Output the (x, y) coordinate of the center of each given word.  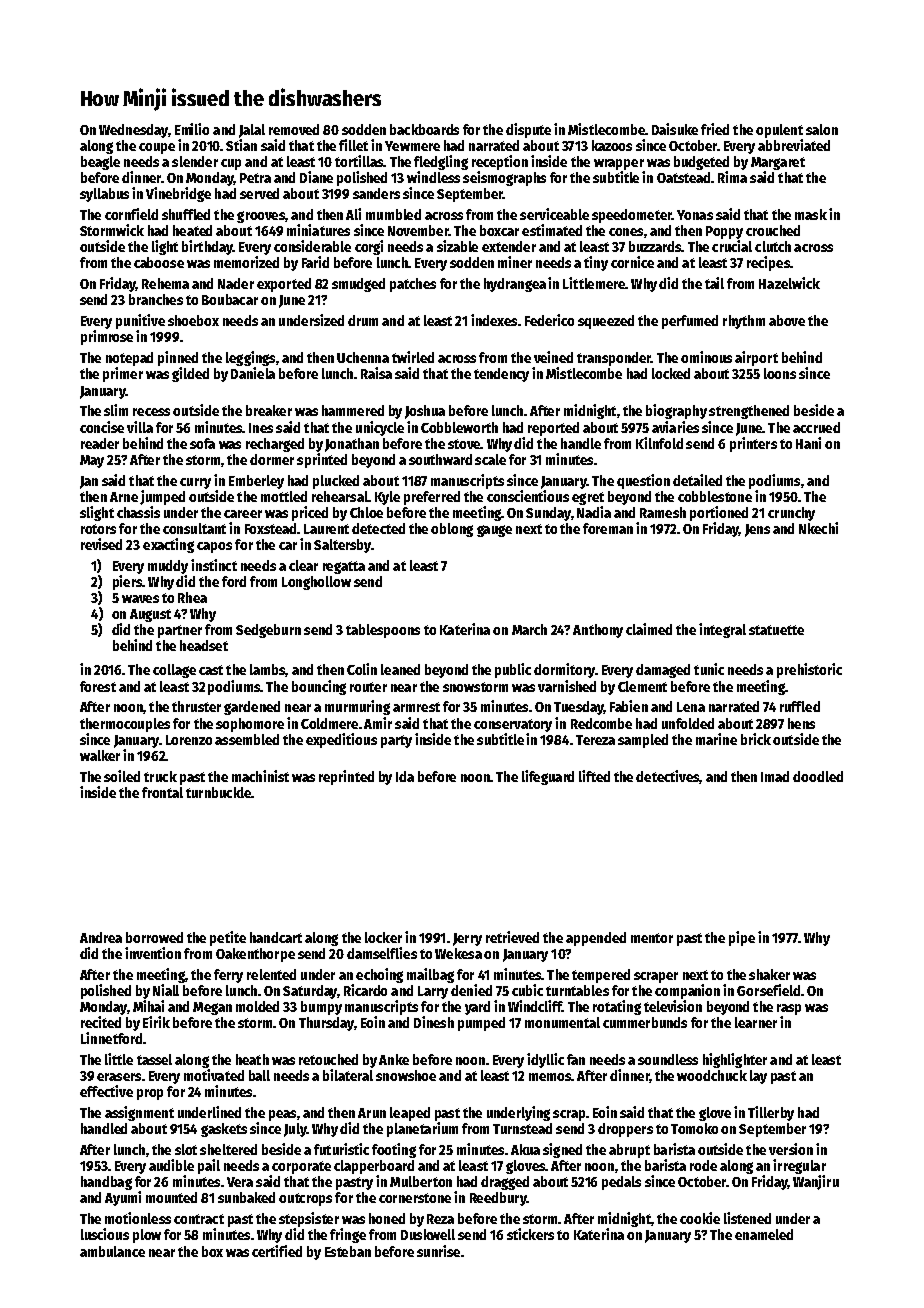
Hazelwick (789, 283)
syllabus (104, 195)
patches (413, 285)
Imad (775, 776)
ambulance (112, 1251)
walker (100, 755)
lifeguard (548, 777)
